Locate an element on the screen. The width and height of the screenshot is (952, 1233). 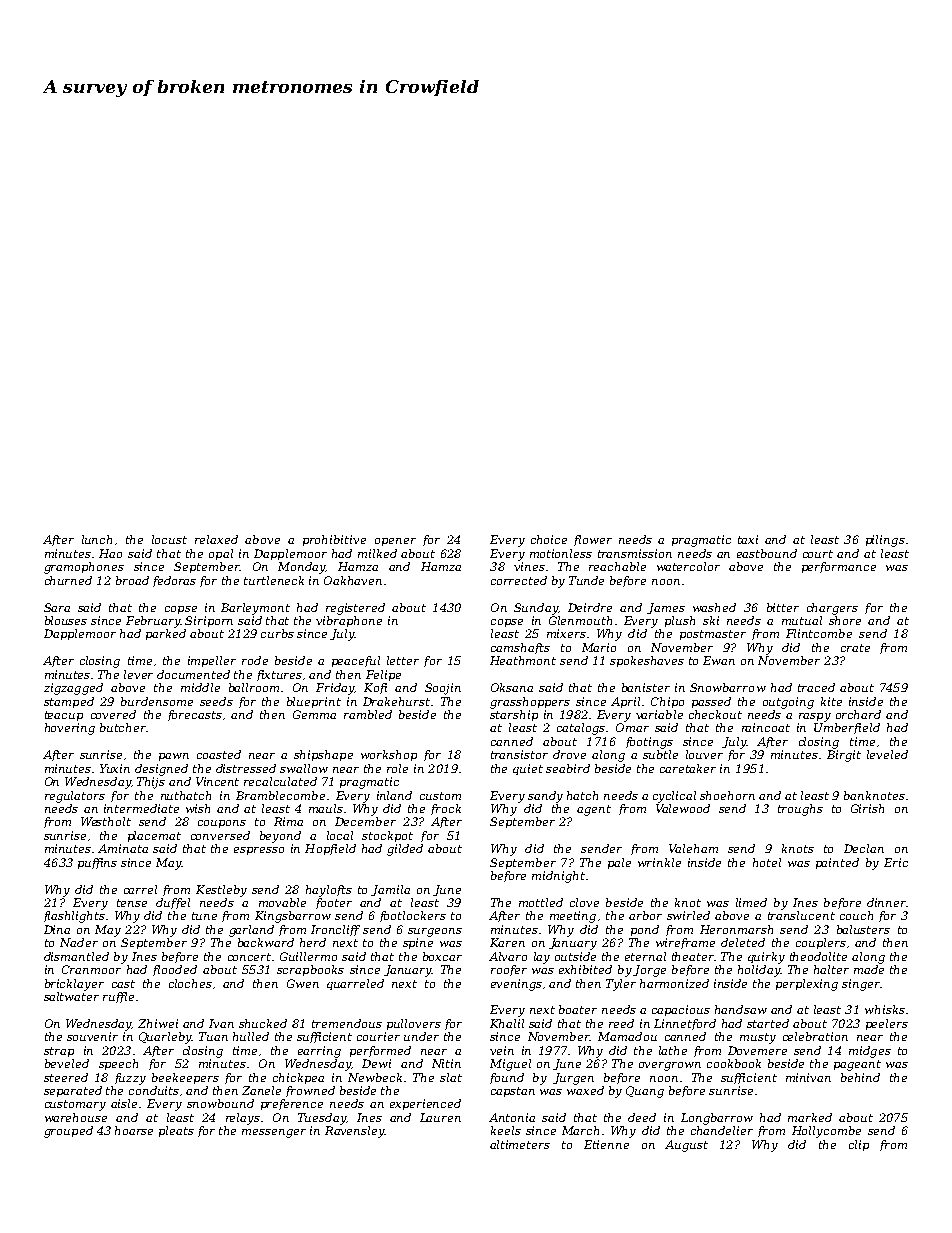
checkout is located at coordinates (715, 714).
